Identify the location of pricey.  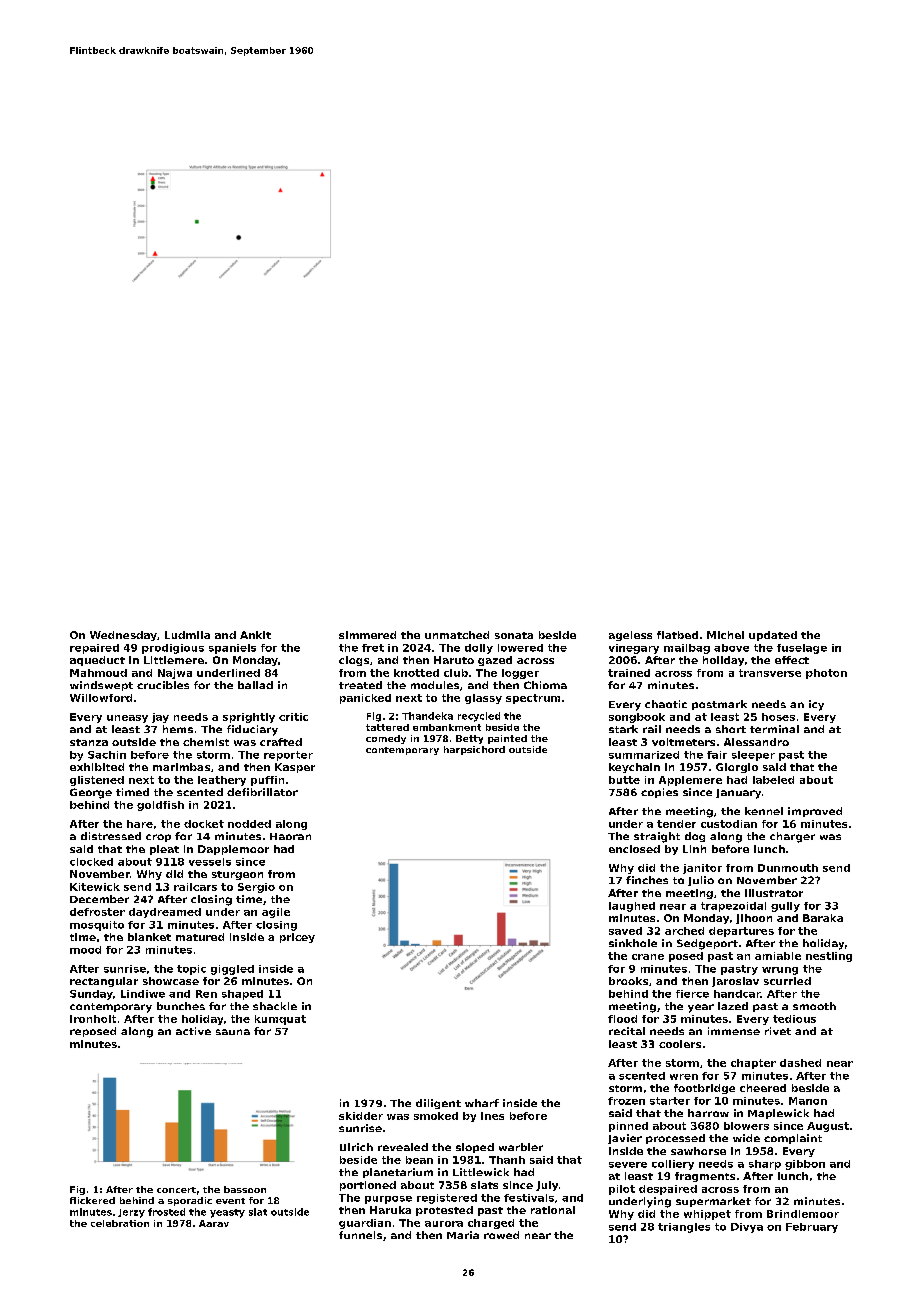
(297, 938).
